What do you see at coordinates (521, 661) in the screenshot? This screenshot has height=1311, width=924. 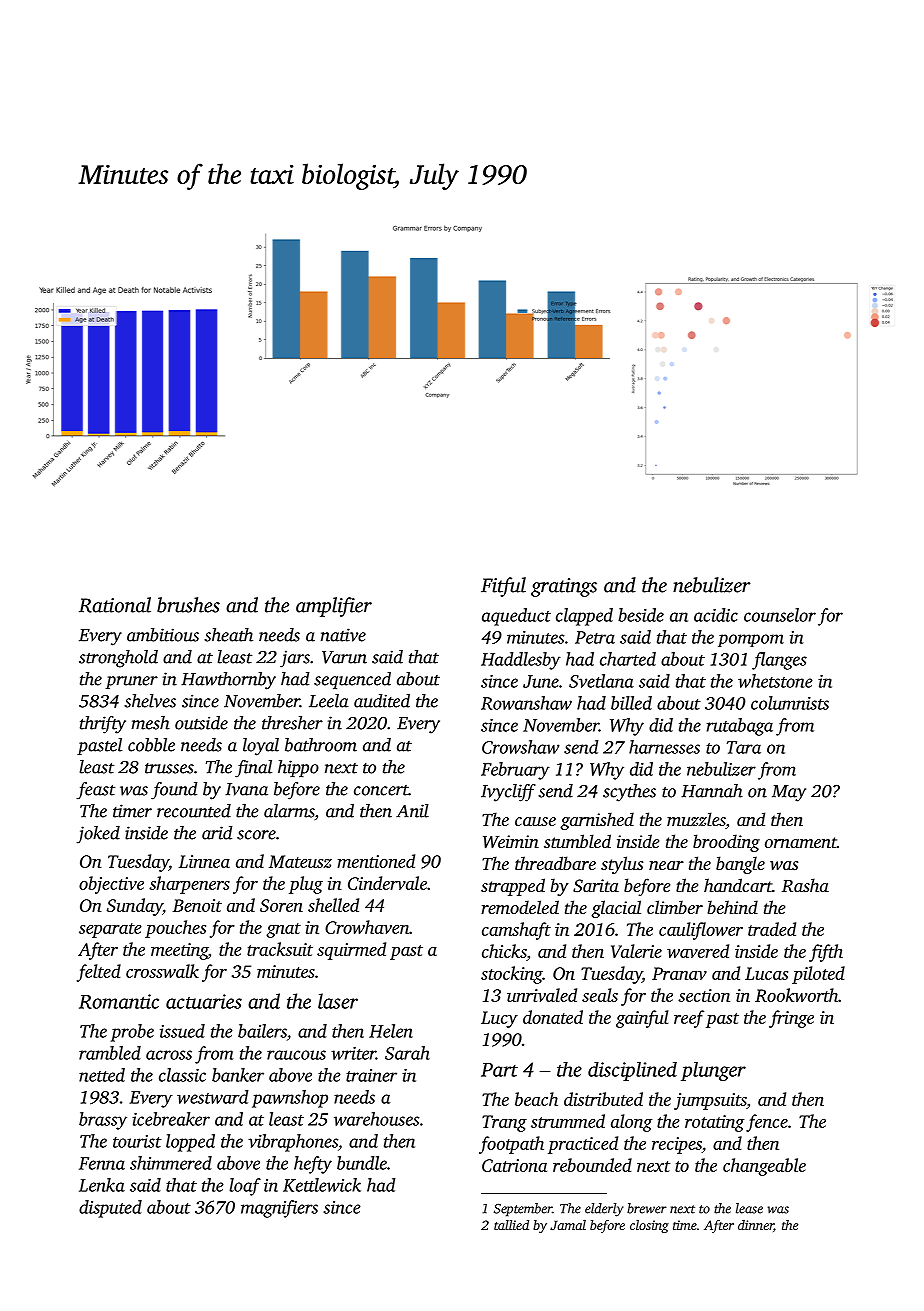 I see `Haddlesby` at bounding box center [521, 661].
